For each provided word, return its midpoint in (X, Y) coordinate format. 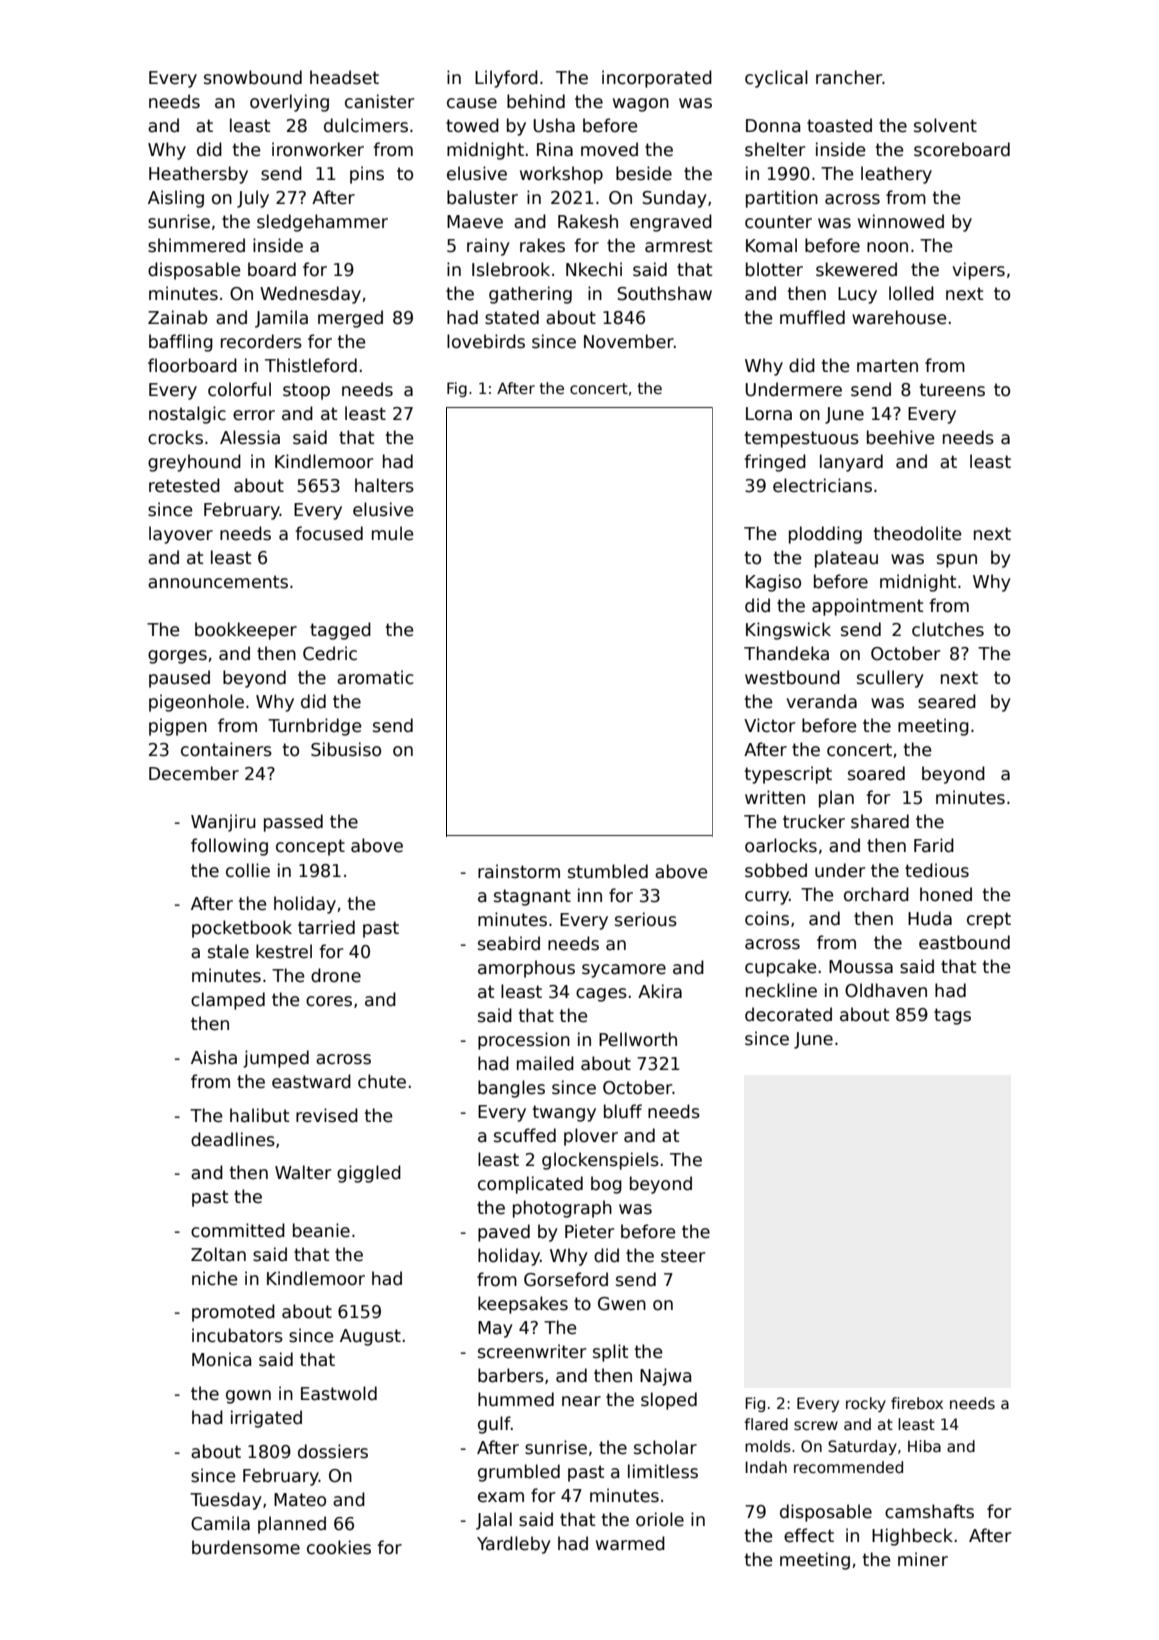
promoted (233, 1313)
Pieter (590, 1231)
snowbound (253, 77)
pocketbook (242, 929)
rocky (866, 1404)
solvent (945, 125)
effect (809, 1535)
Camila (220, 1523)
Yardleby (514, 1545)
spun (957, 561)
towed (472, 125)
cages (601, 995)
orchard (876, 894)
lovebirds (486, 341)
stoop (306, 391)
